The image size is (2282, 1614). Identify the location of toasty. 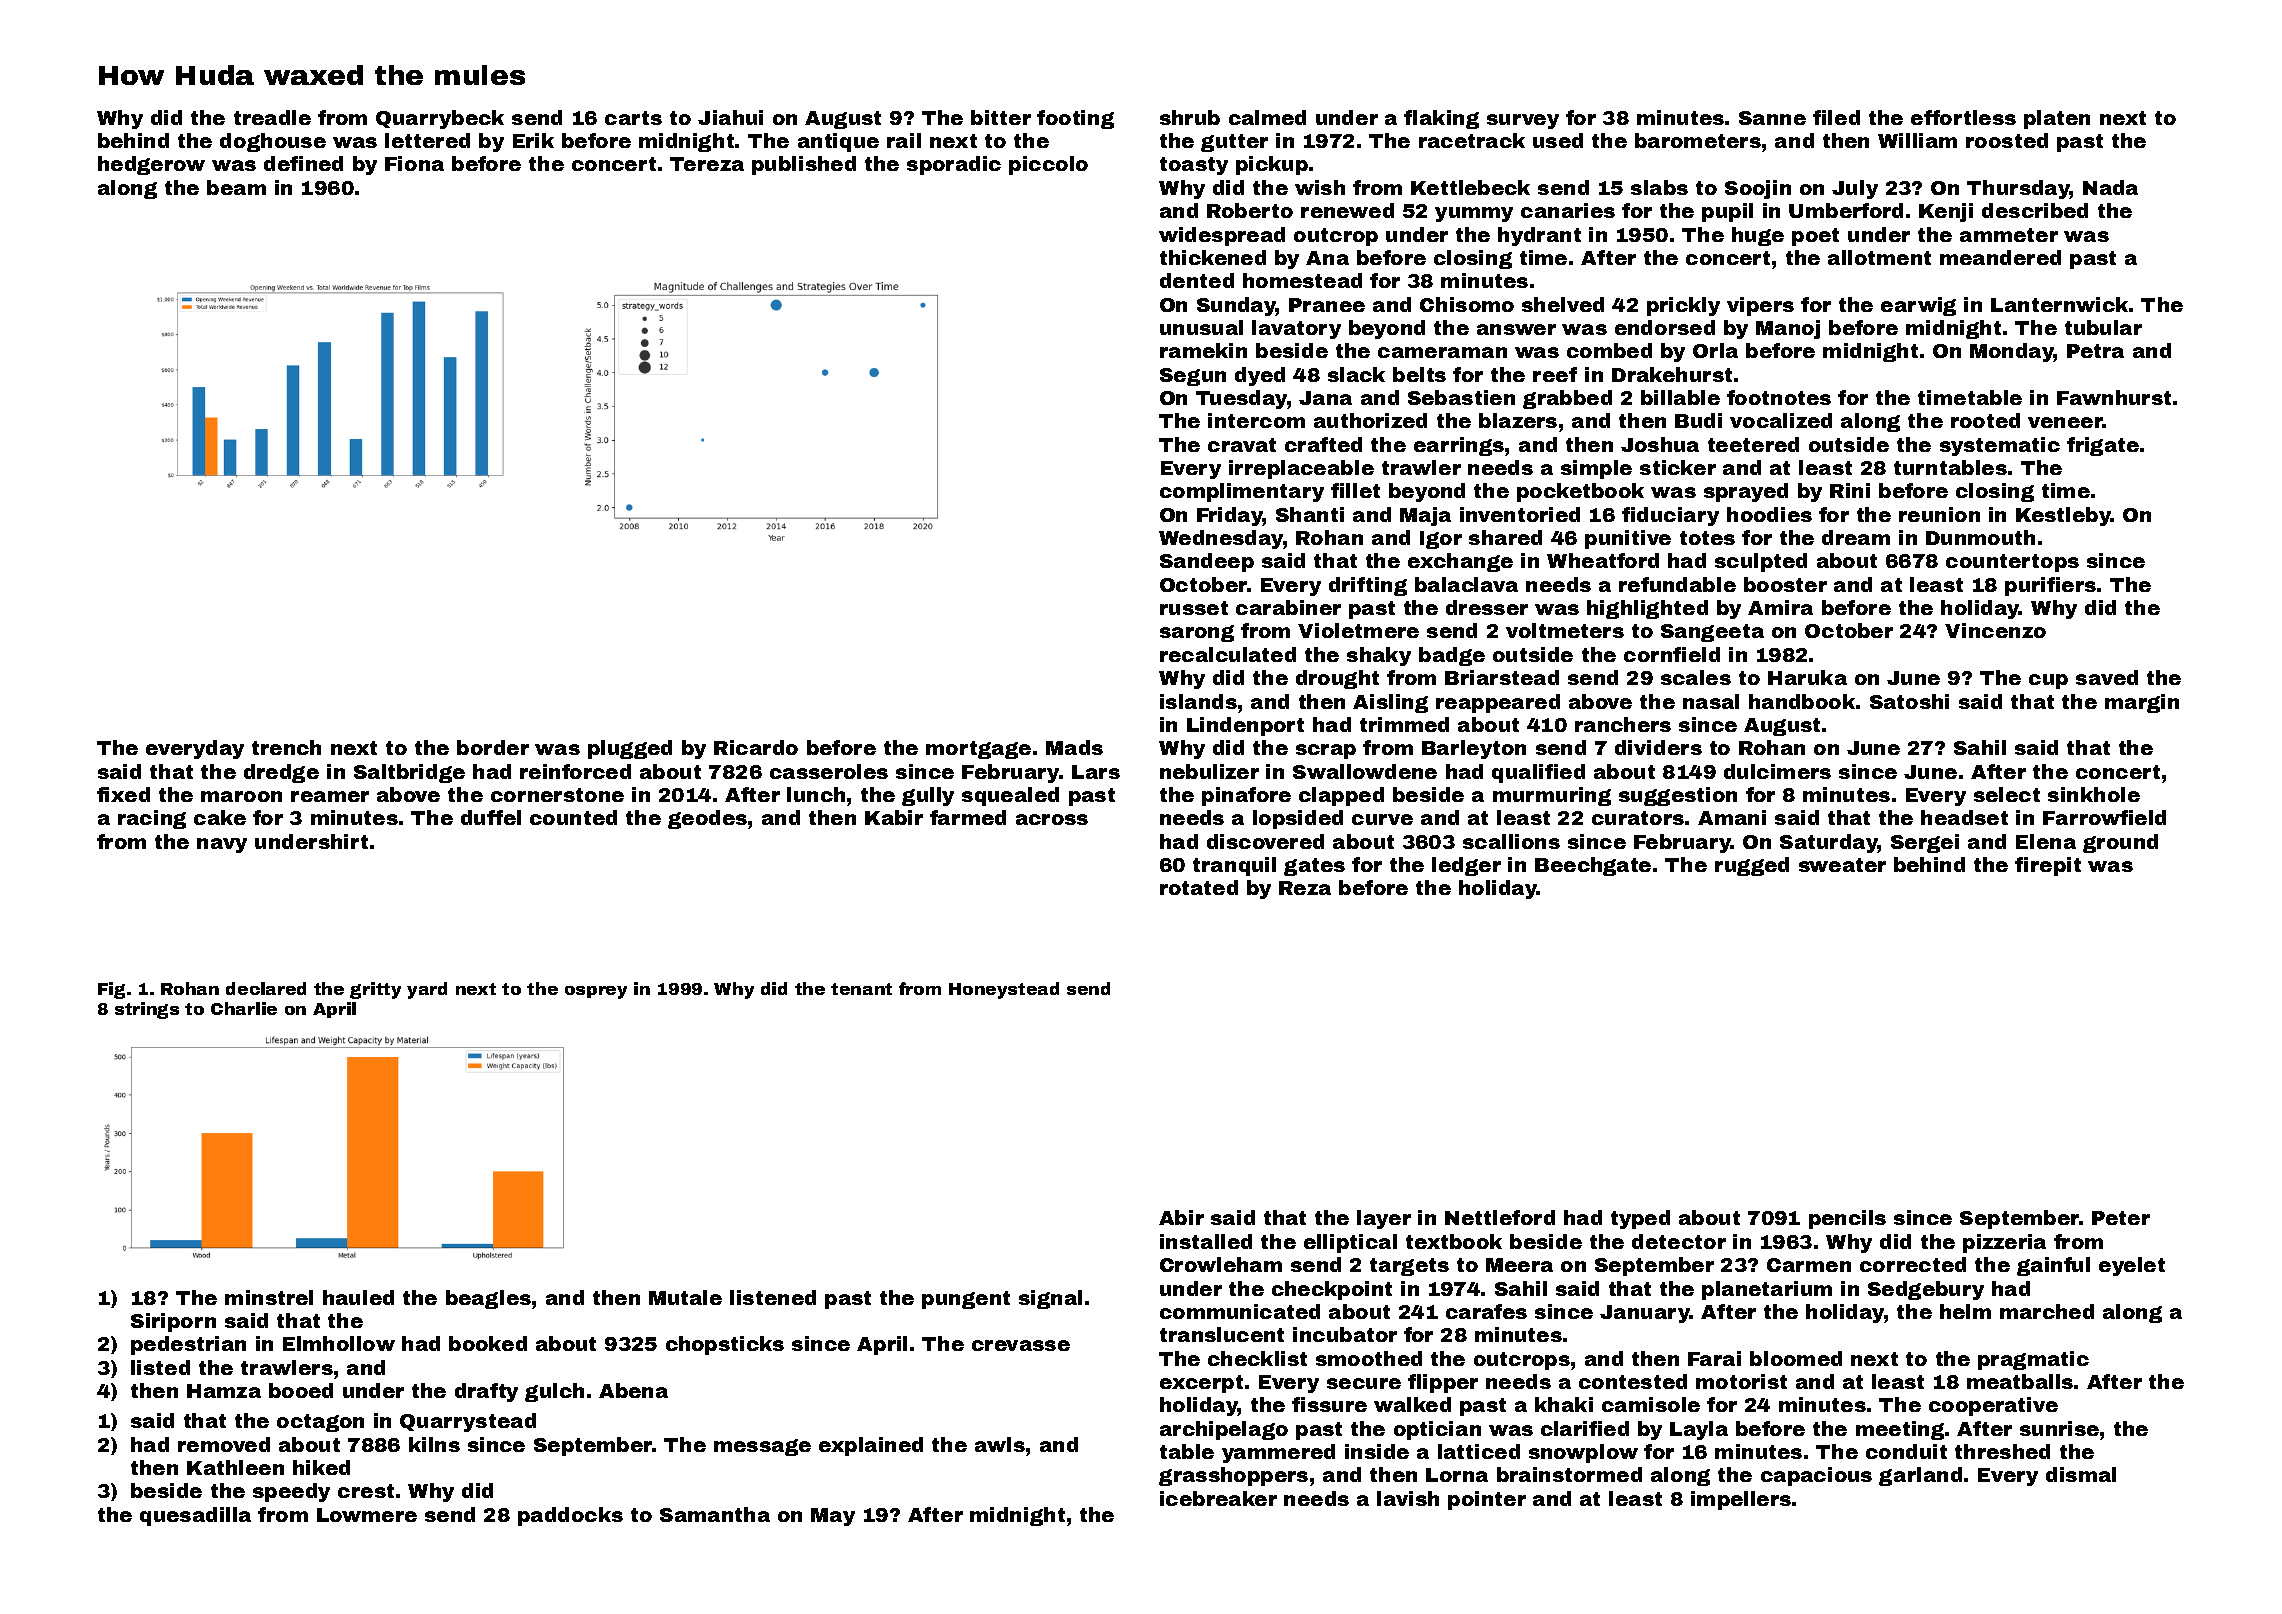
(1194, 166).
